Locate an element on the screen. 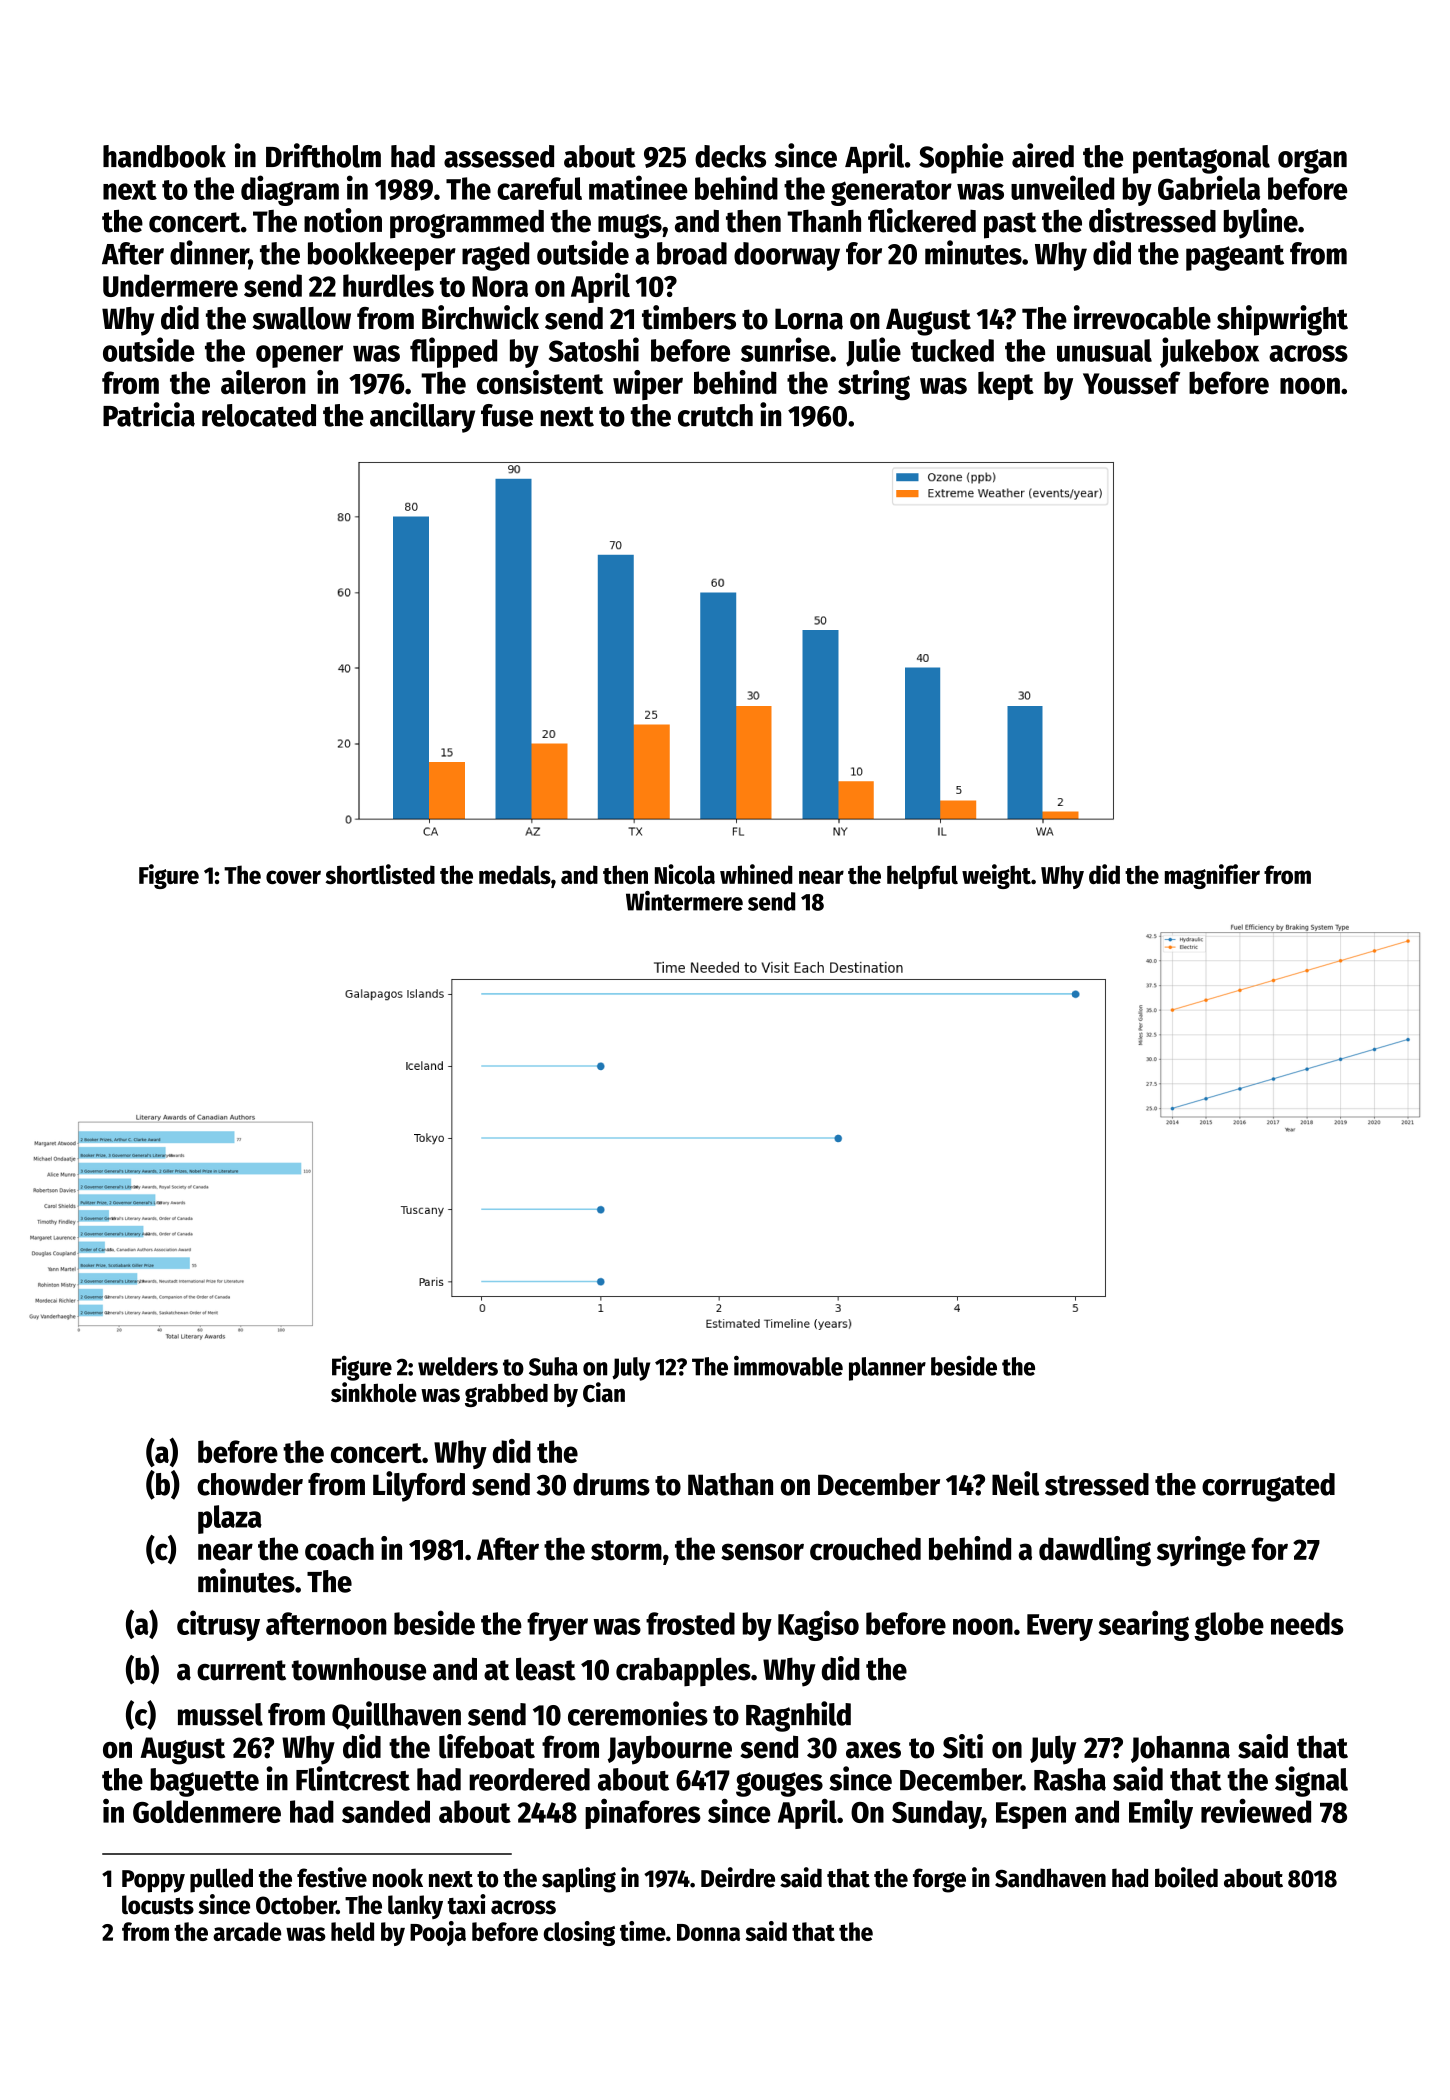  weight is located at coordinates (996, 876).
